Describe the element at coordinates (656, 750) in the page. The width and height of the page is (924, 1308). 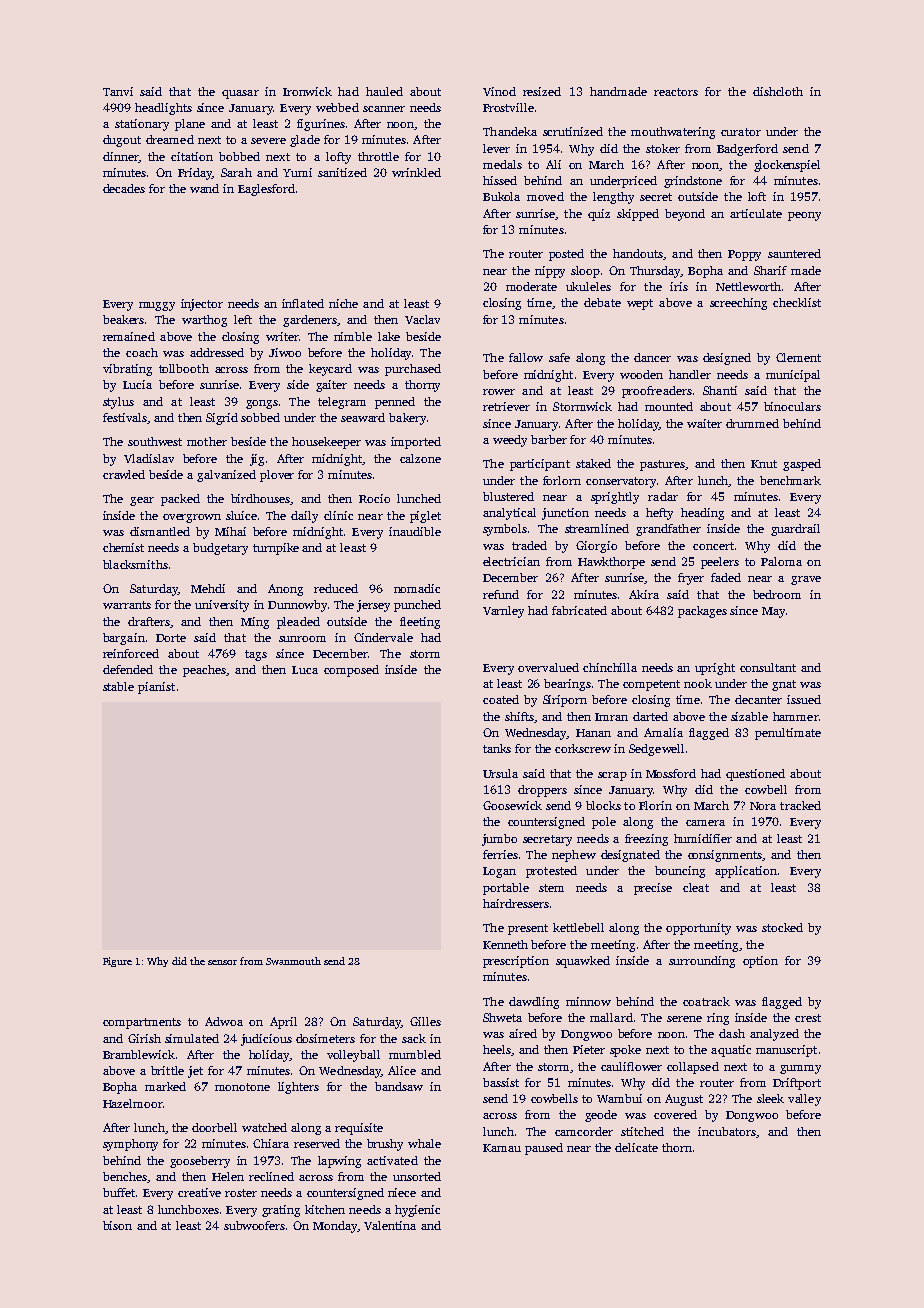
I see `Sedgewell` at that location.
